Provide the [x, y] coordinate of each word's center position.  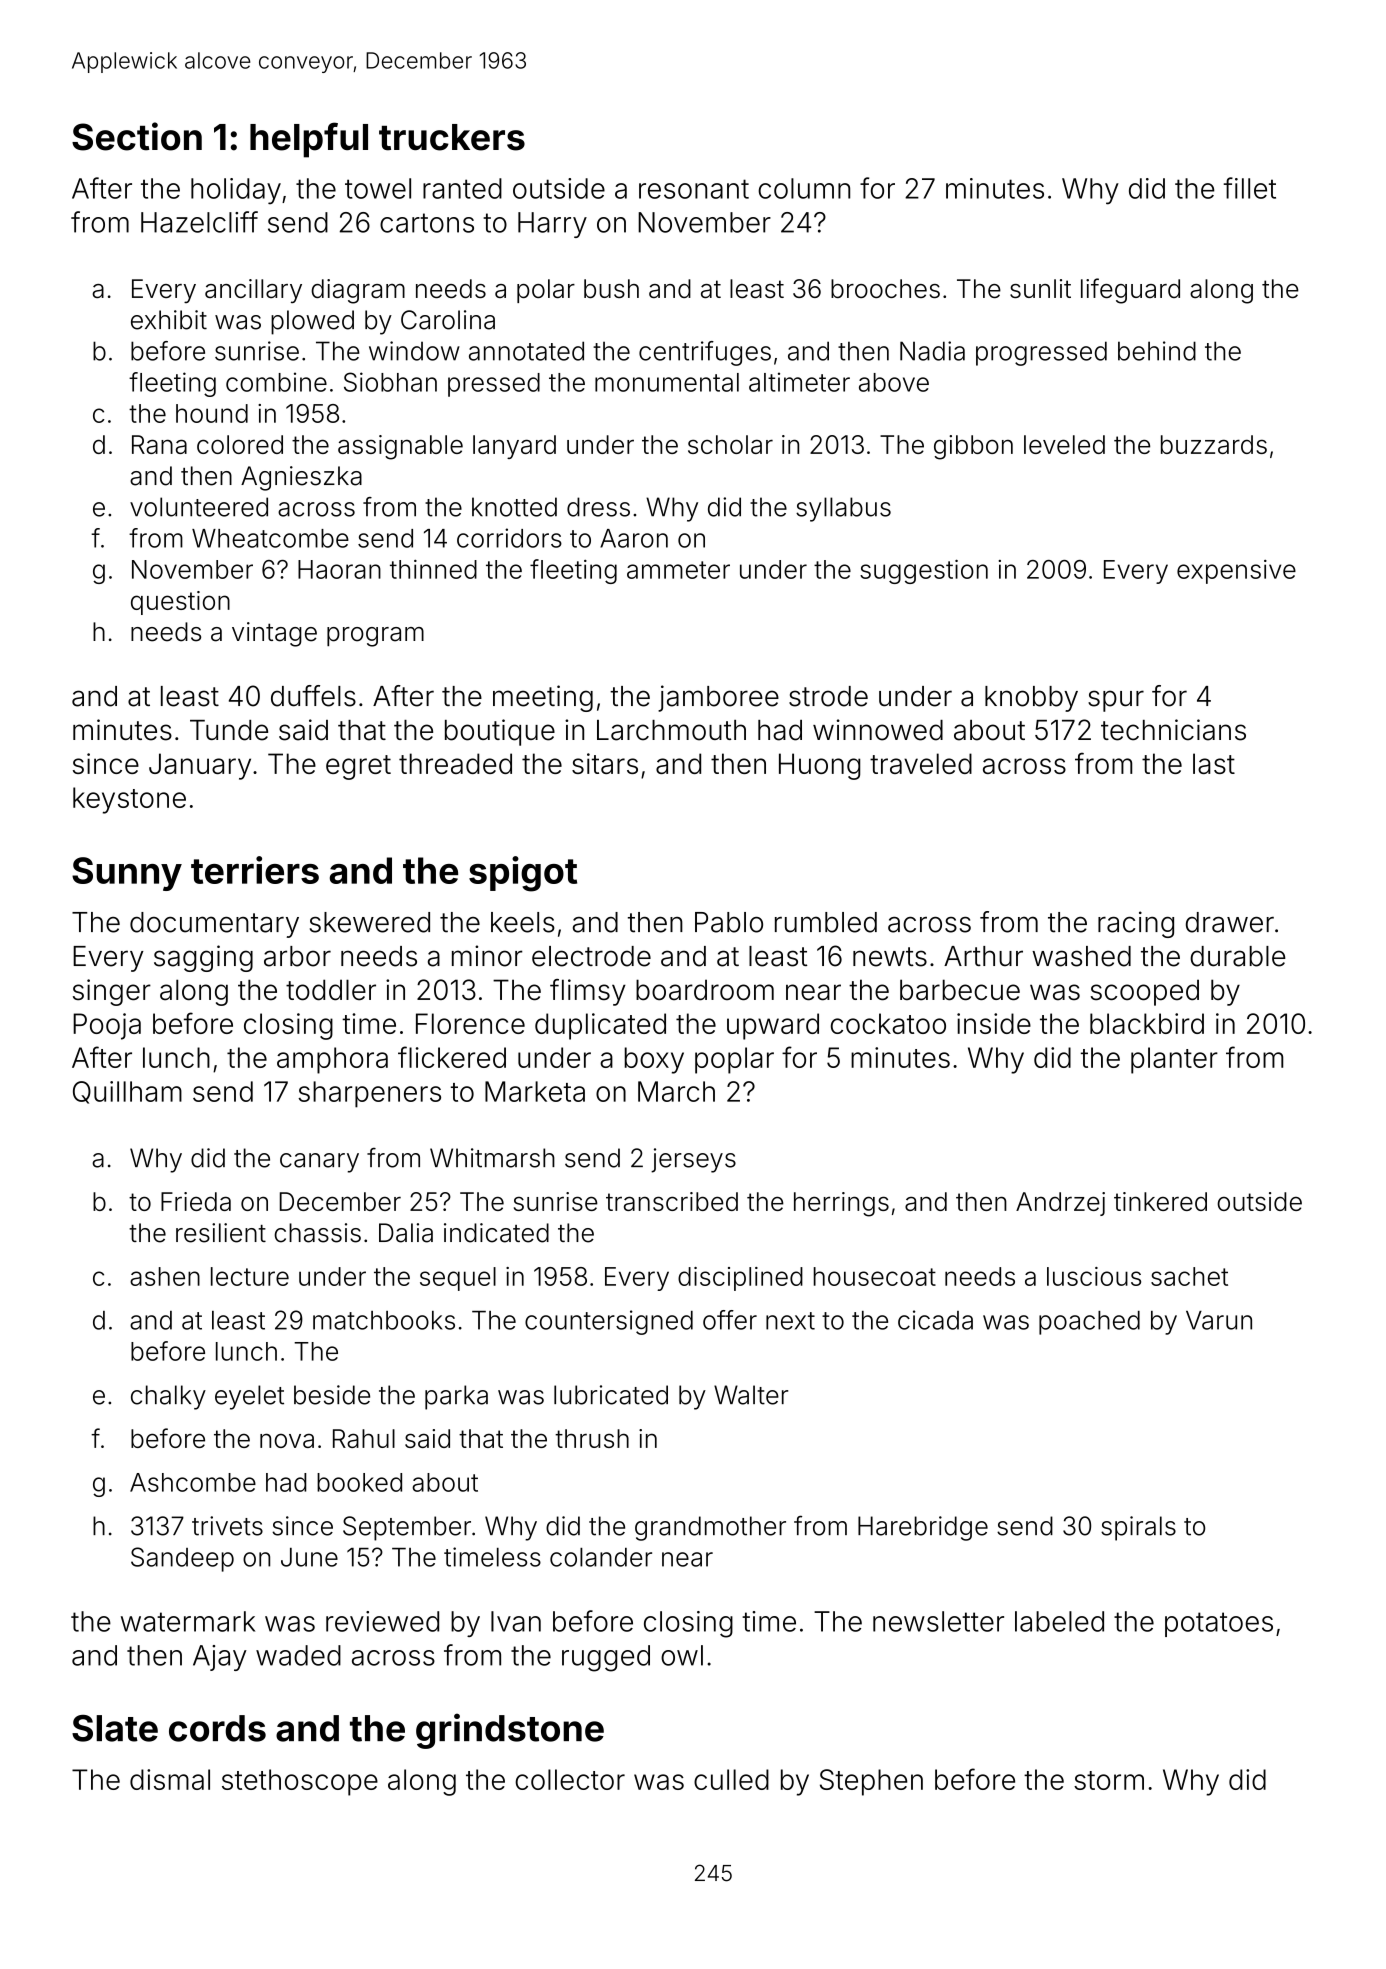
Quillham [127, 1092]
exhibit [169, 320]
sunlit [1040, 288]
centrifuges [705, 353]
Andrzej [1060, 1204]
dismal [170, 1779]
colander [601, 1557]
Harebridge [923, 1528]
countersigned [609, 1322]
